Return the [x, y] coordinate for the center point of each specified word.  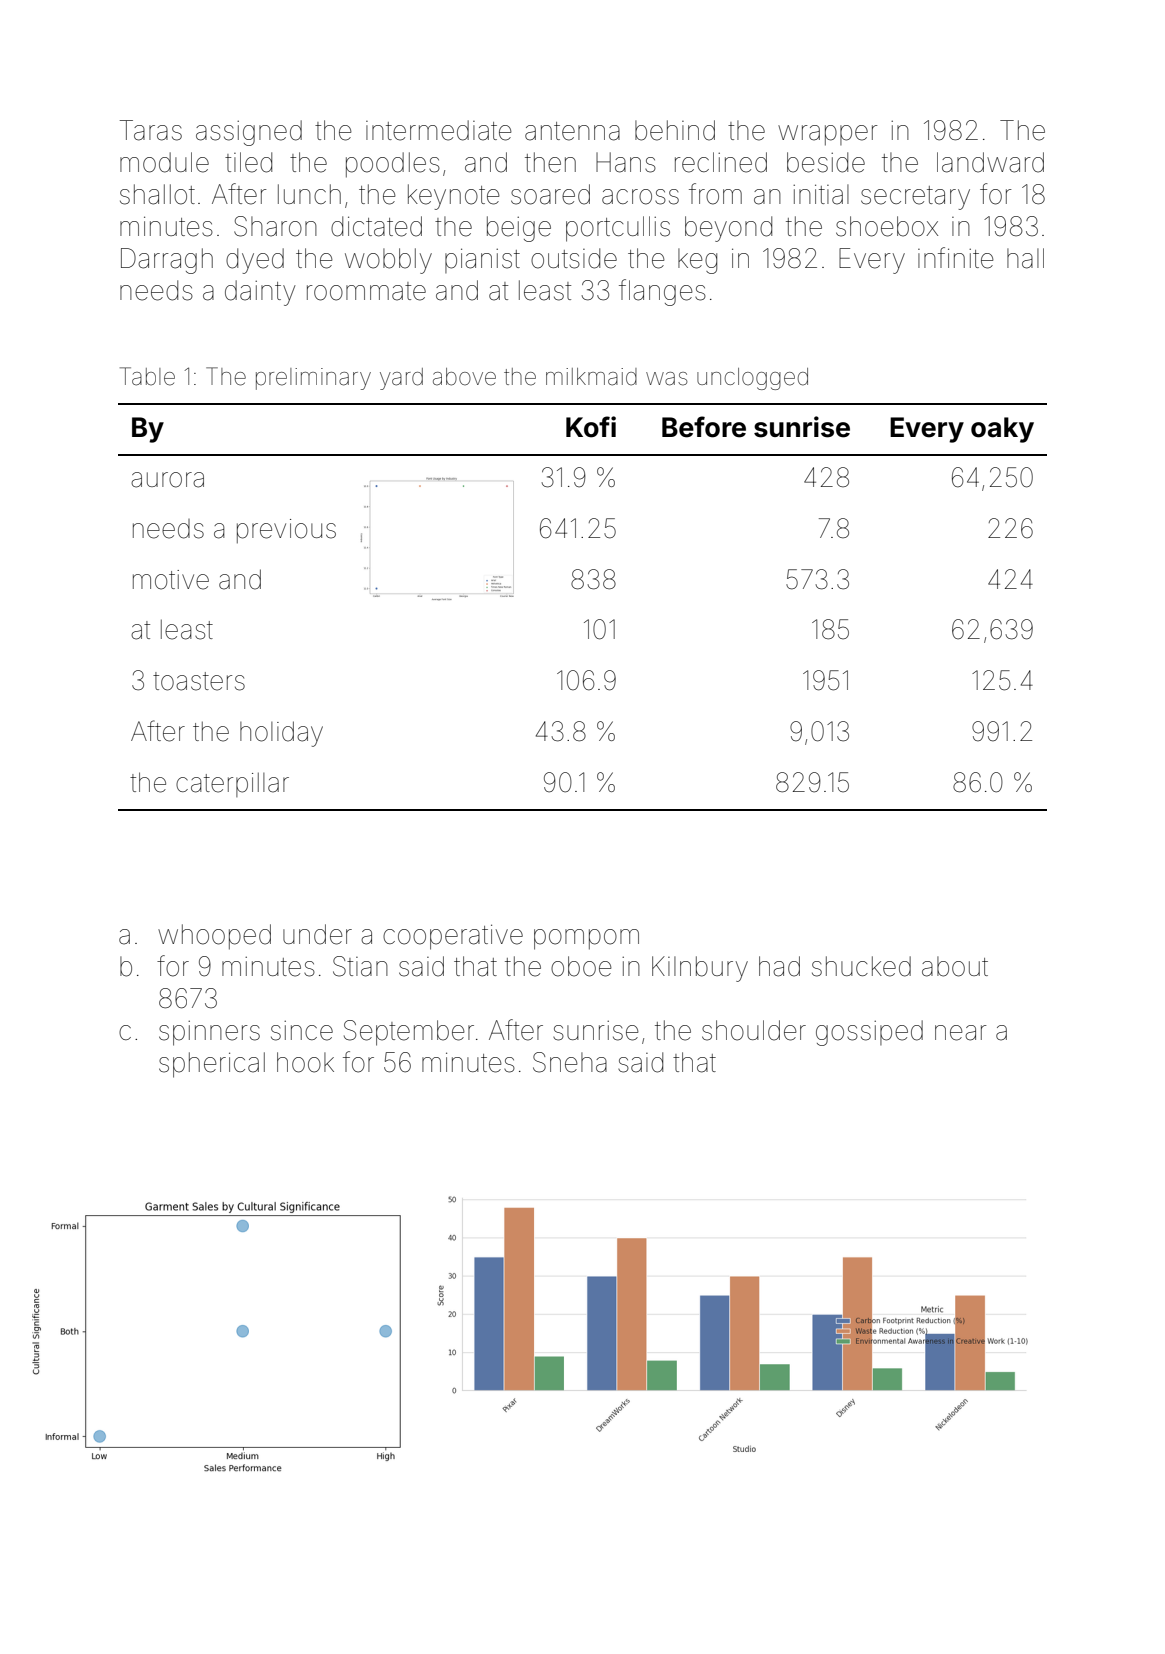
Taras [151, 130]
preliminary [313, 379]
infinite [956, 258]
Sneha [570, 1062]
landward [990, 162]
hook [305, 1062]
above [464, 377]
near [961, 1033]
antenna [572, 131]
